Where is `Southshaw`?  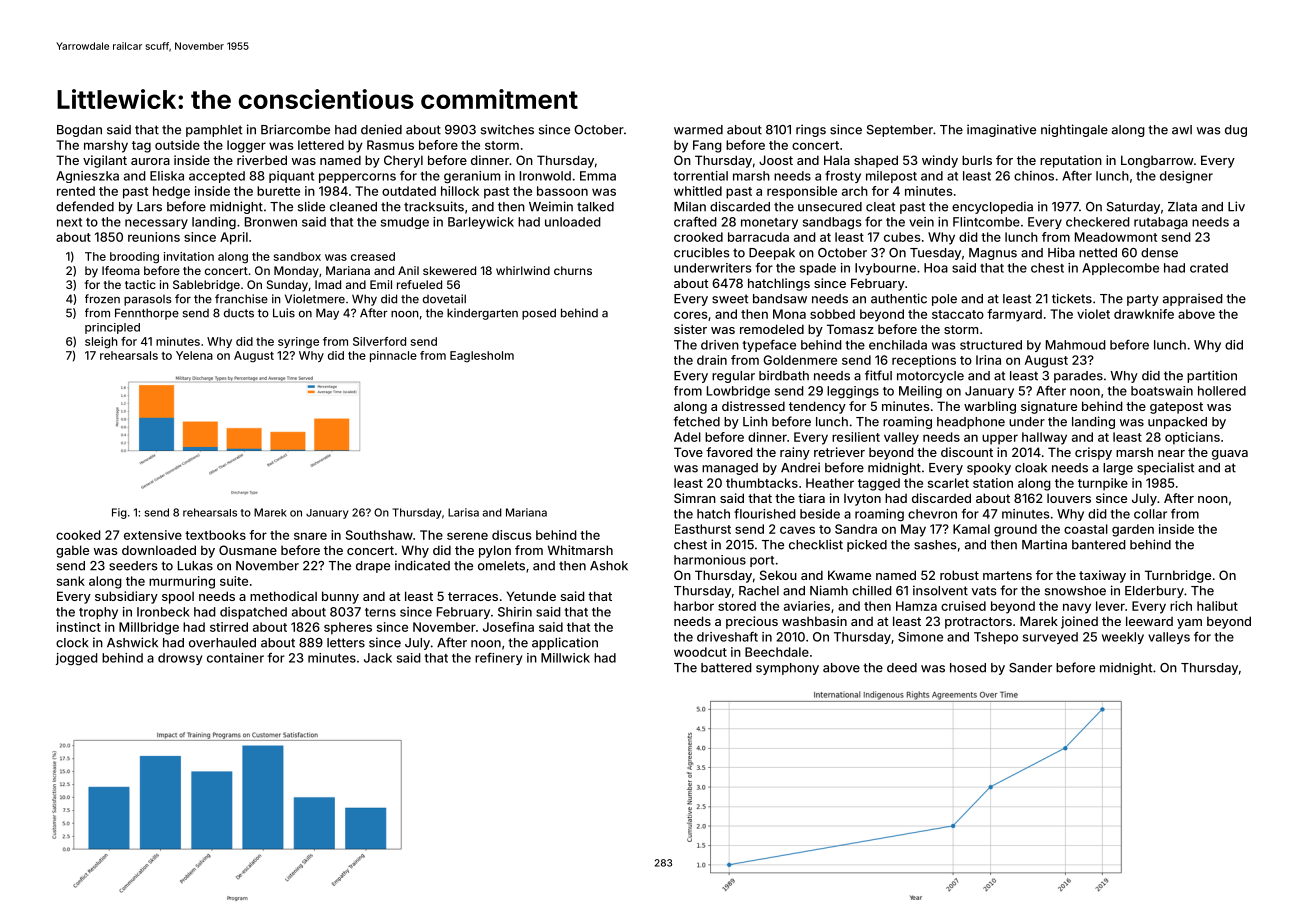
Southshaw is located at coordinates (379, 535).
